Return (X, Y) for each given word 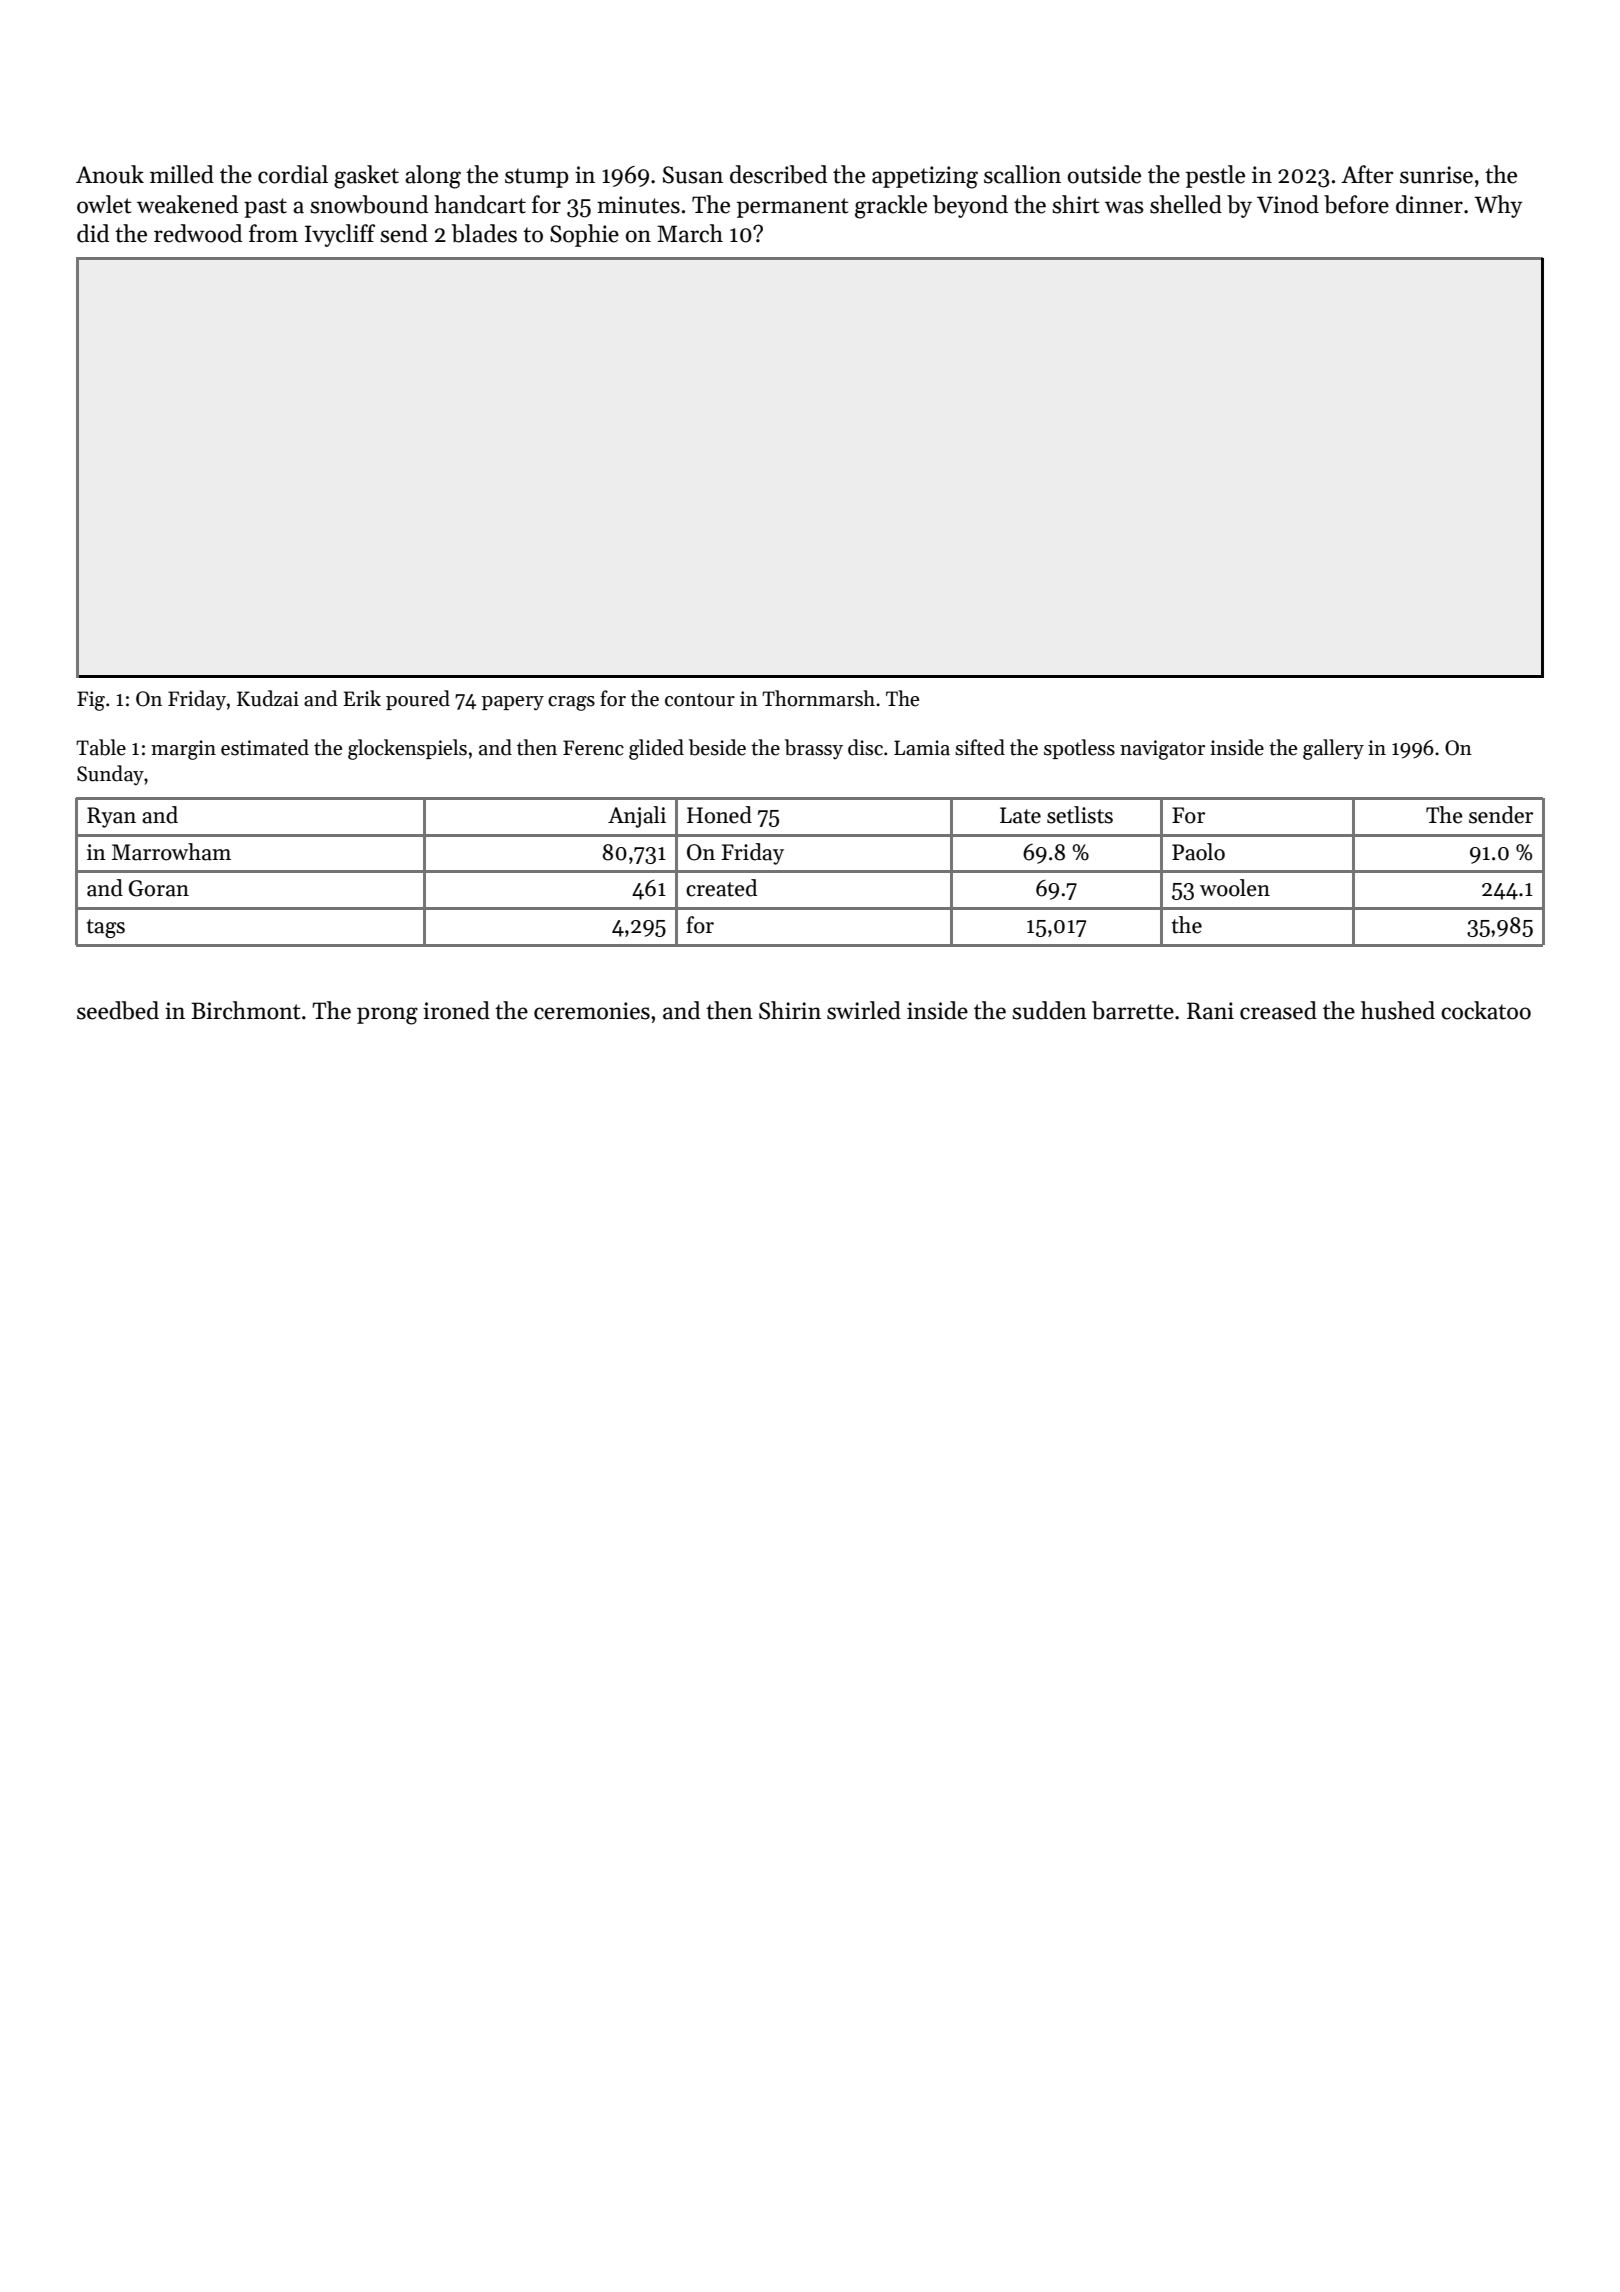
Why (1498, 206)
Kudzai (268, 698)
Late (1020, 815)
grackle (891, 207)
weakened (187, 204)
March (690, 233)
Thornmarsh (818, 698)
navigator (1162, 750)
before (1356, 204)
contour (700, 700)
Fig (91, 701)
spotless (1079, 749)
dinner (1429, 204)
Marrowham (171, 852)
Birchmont (246, 1010)
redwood (198, 233)
